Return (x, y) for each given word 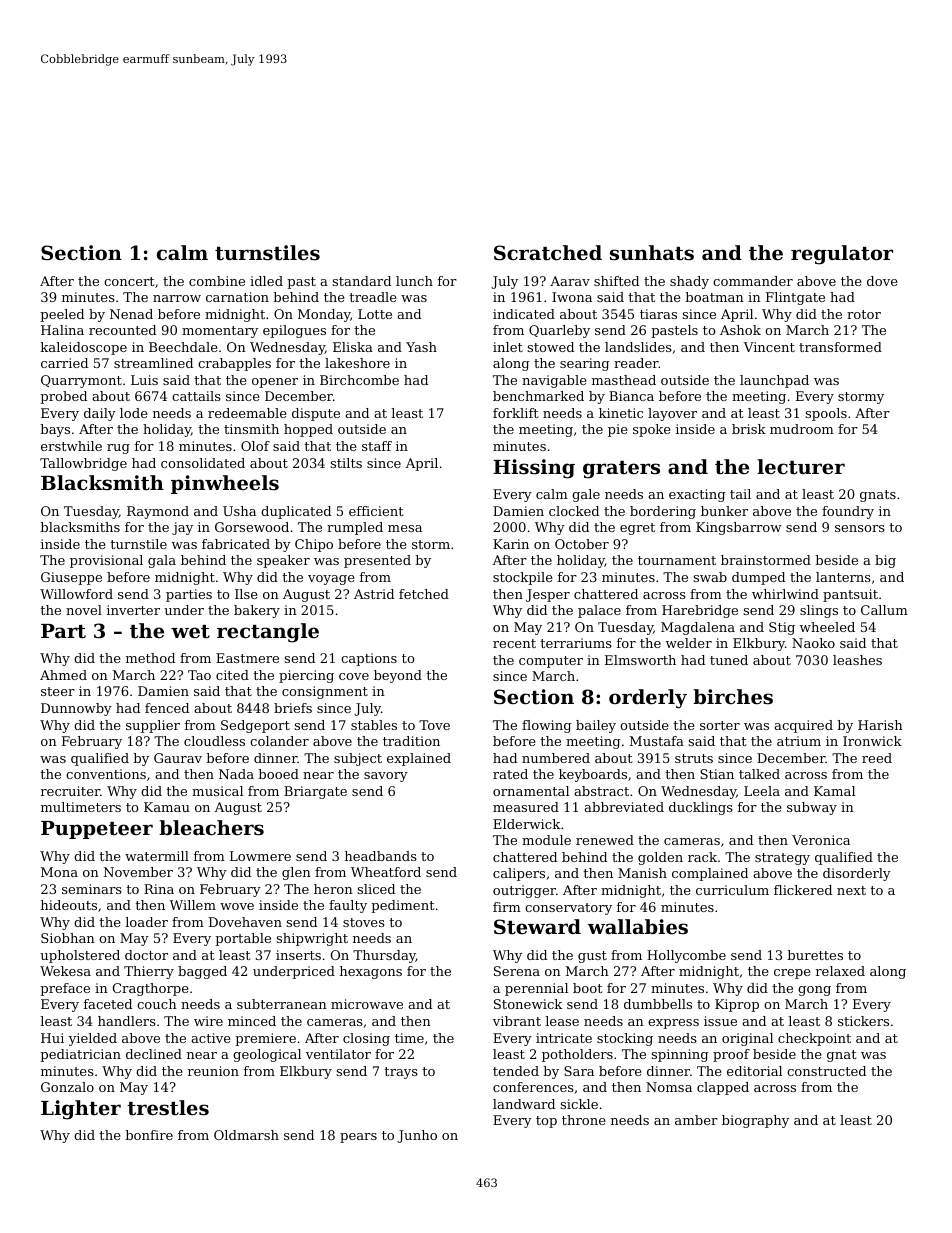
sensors (860, 528)
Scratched (548, 252)
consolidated (203, 463)
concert (129, 281)
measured (526, 807)
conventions (106, 774)
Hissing (534, 469)
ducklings (701, 808)
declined (154, 1054)
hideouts (69, 905)
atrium (799, 741)
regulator (842, 255)
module (546, 840)
